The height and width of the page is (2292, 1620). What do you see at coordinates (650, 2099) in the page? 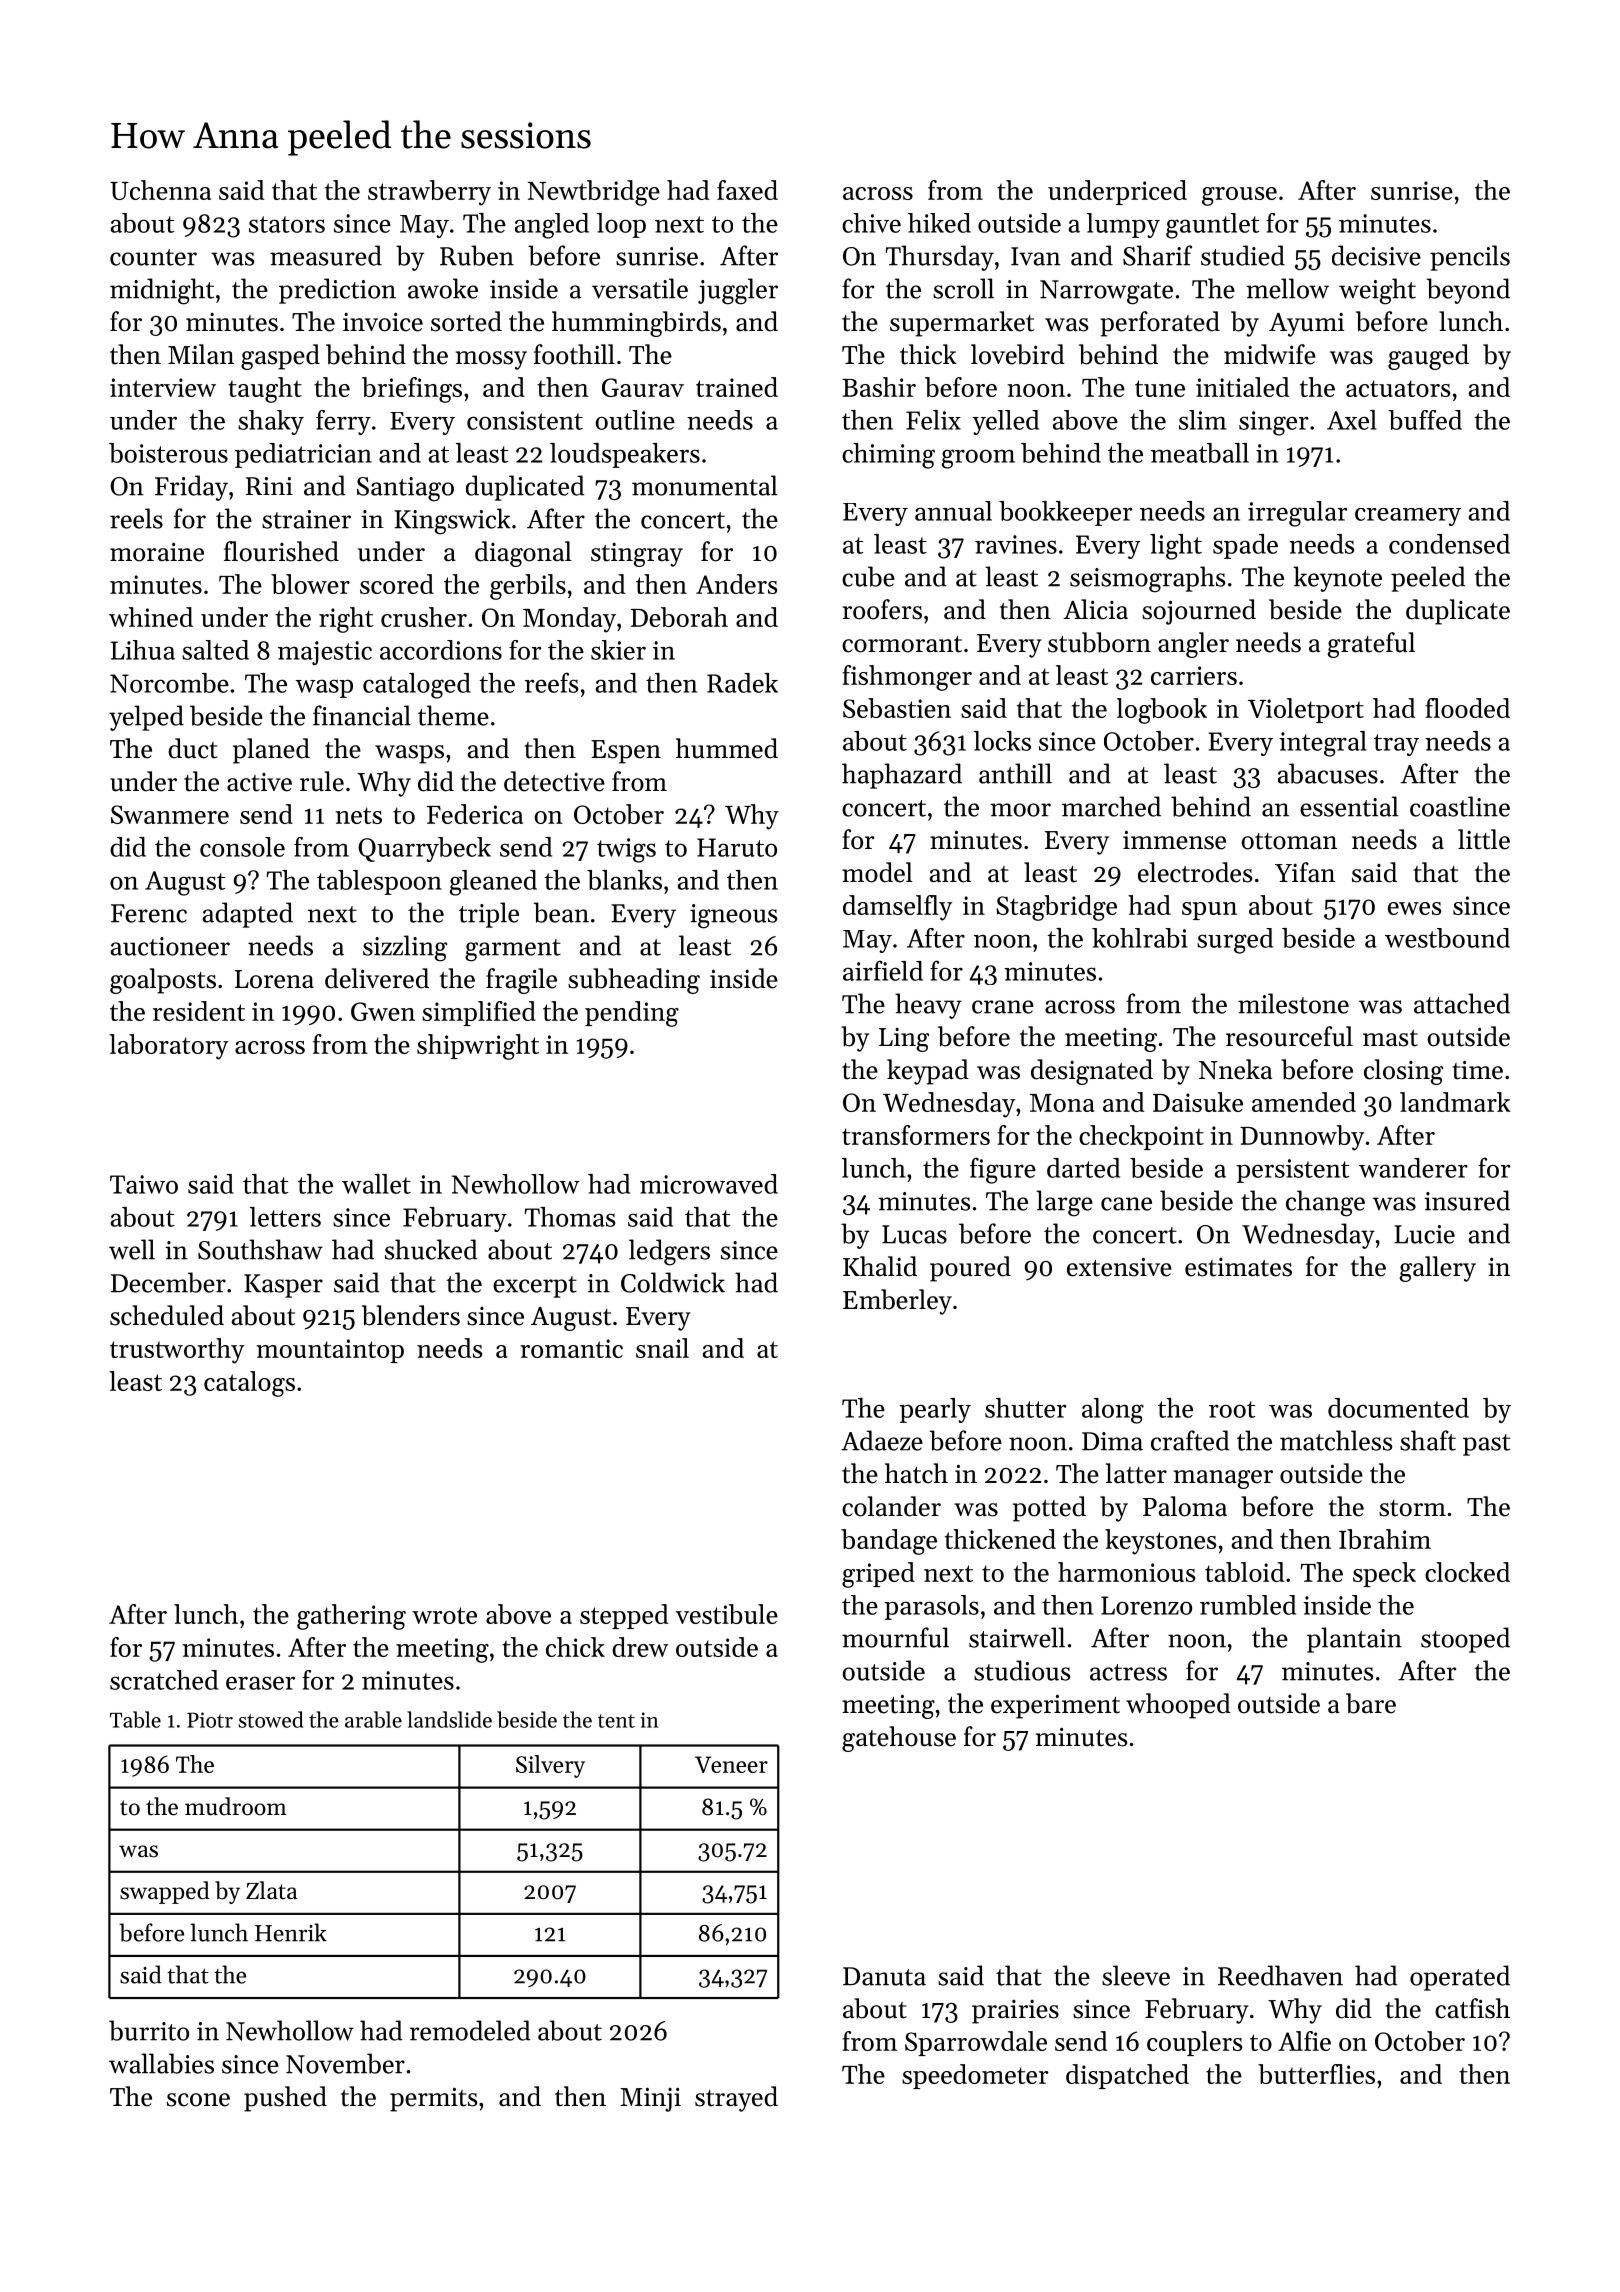
I see `Minji` at bounding box center [650, 2099].
